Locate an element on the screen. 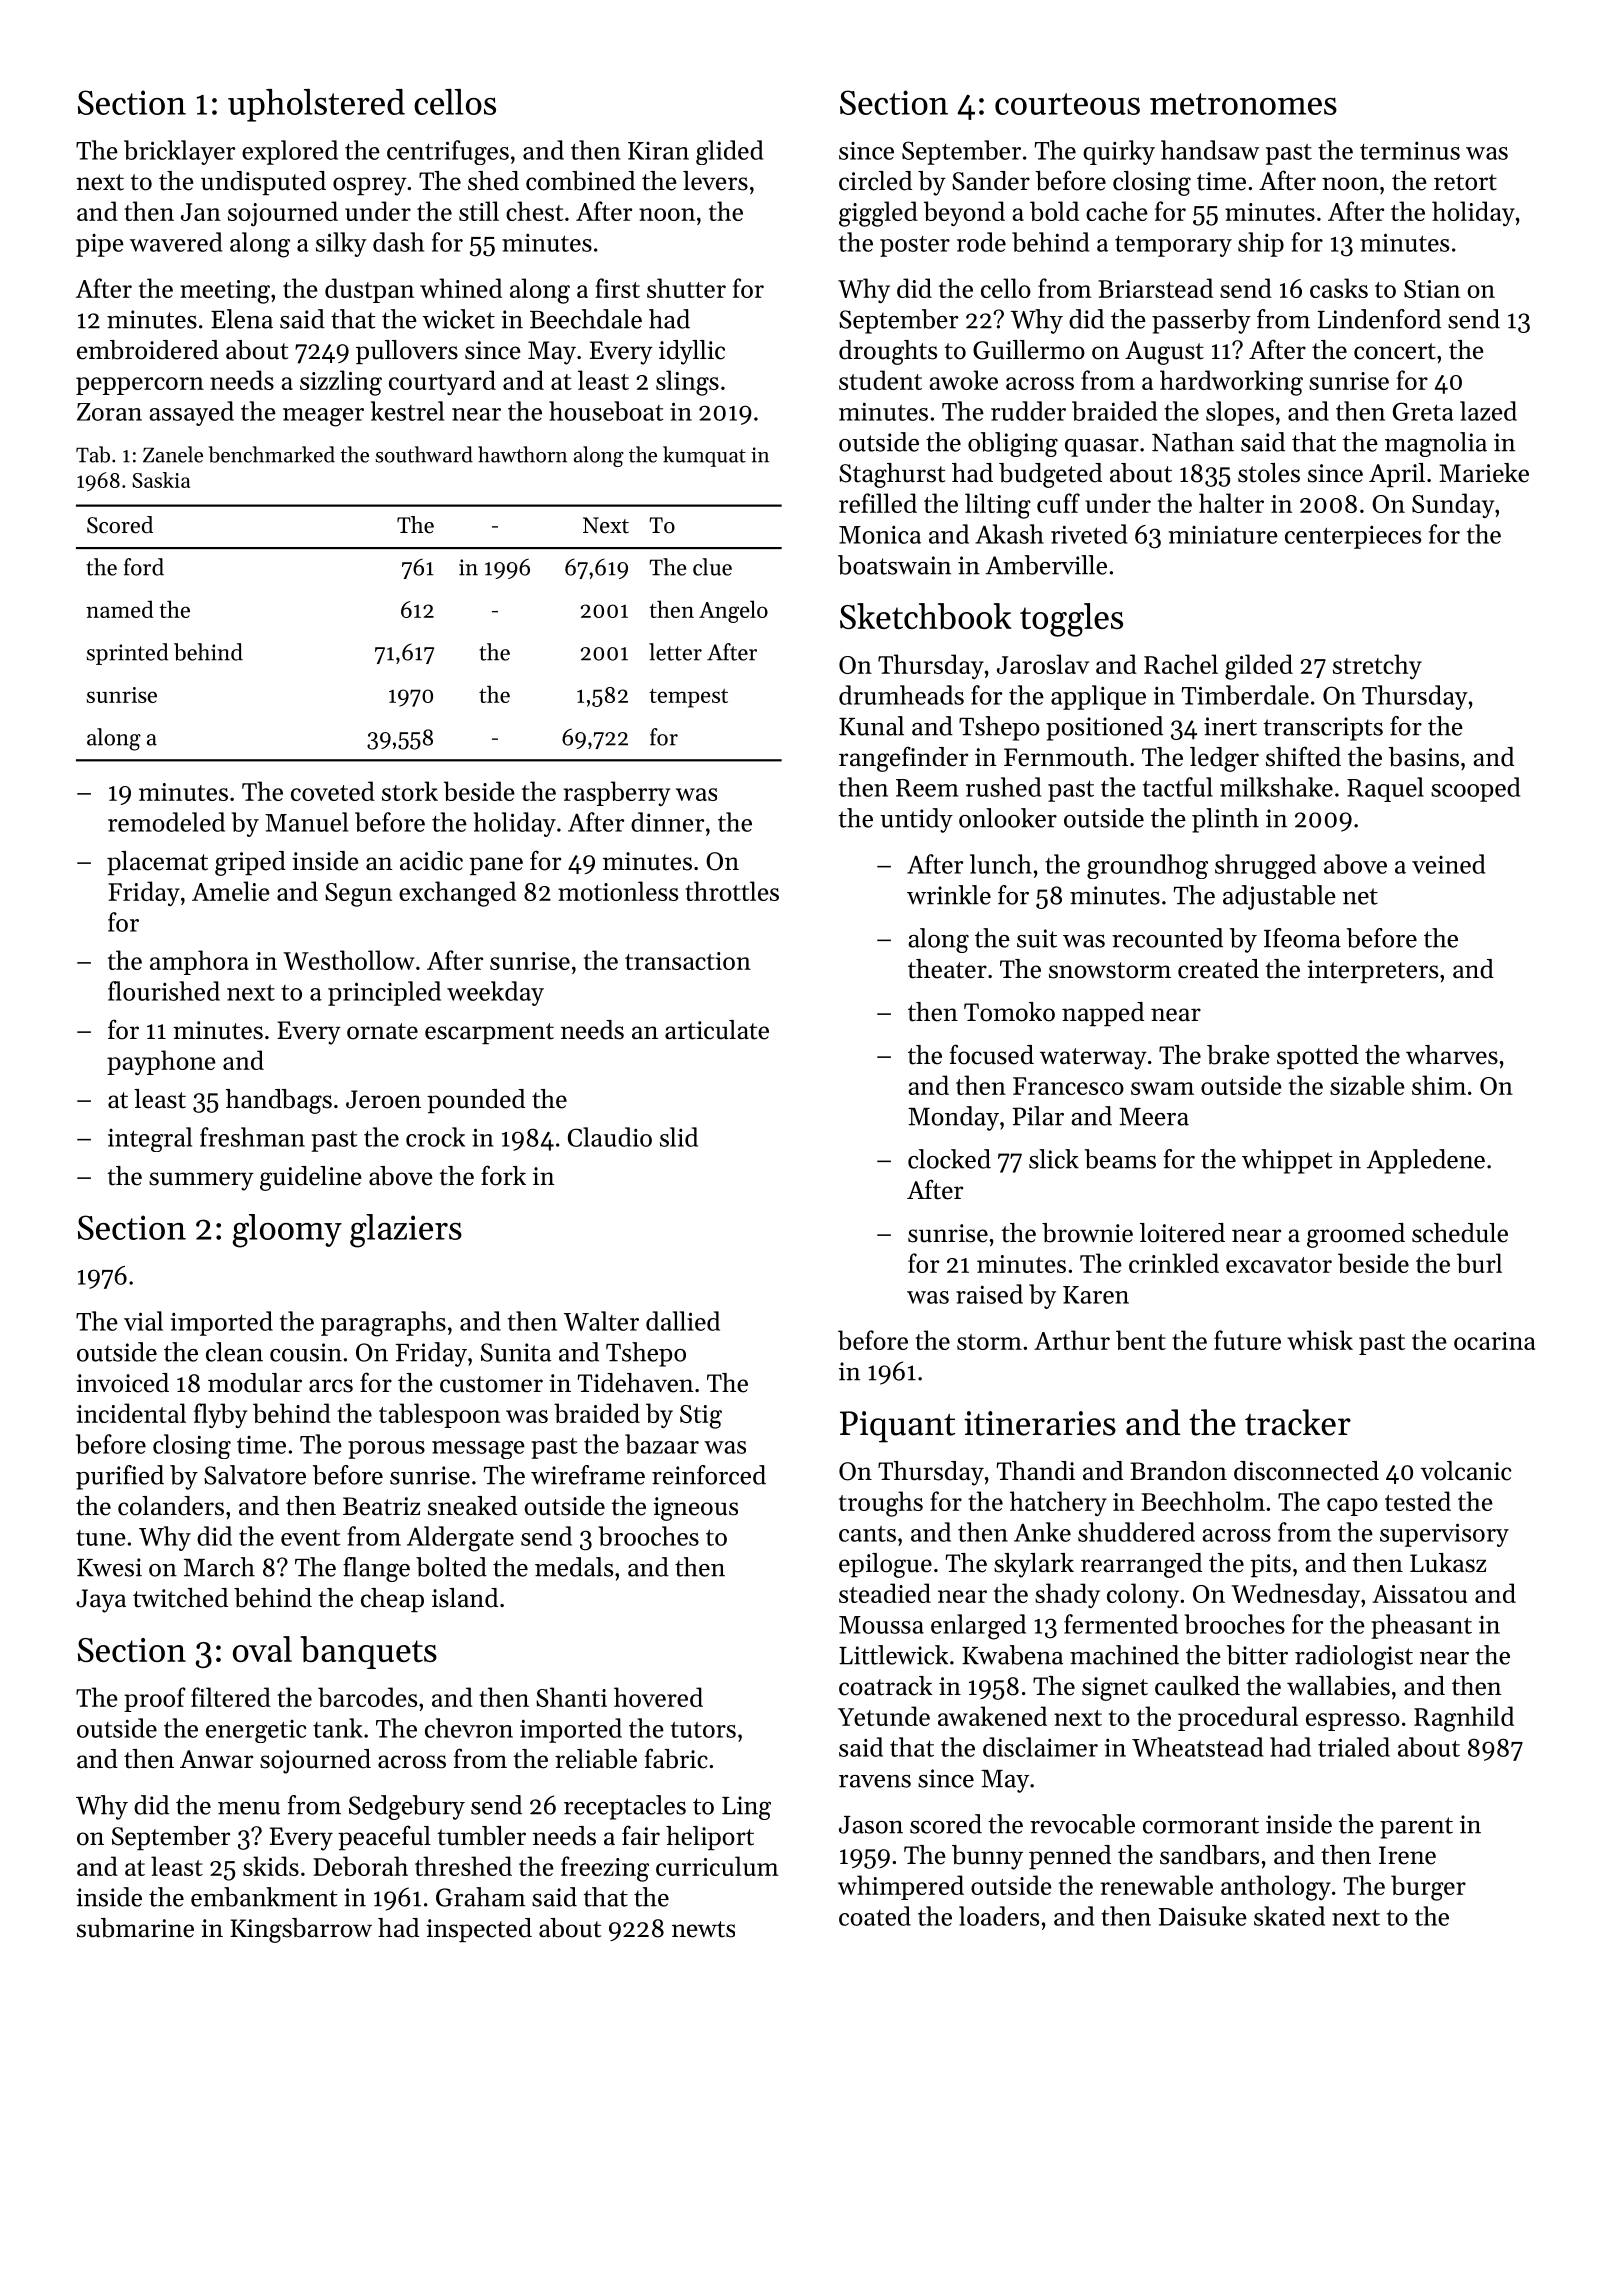 The width and height of the screenshot is (1620, 2292). Amelie is located at coordinates (231, 891).
